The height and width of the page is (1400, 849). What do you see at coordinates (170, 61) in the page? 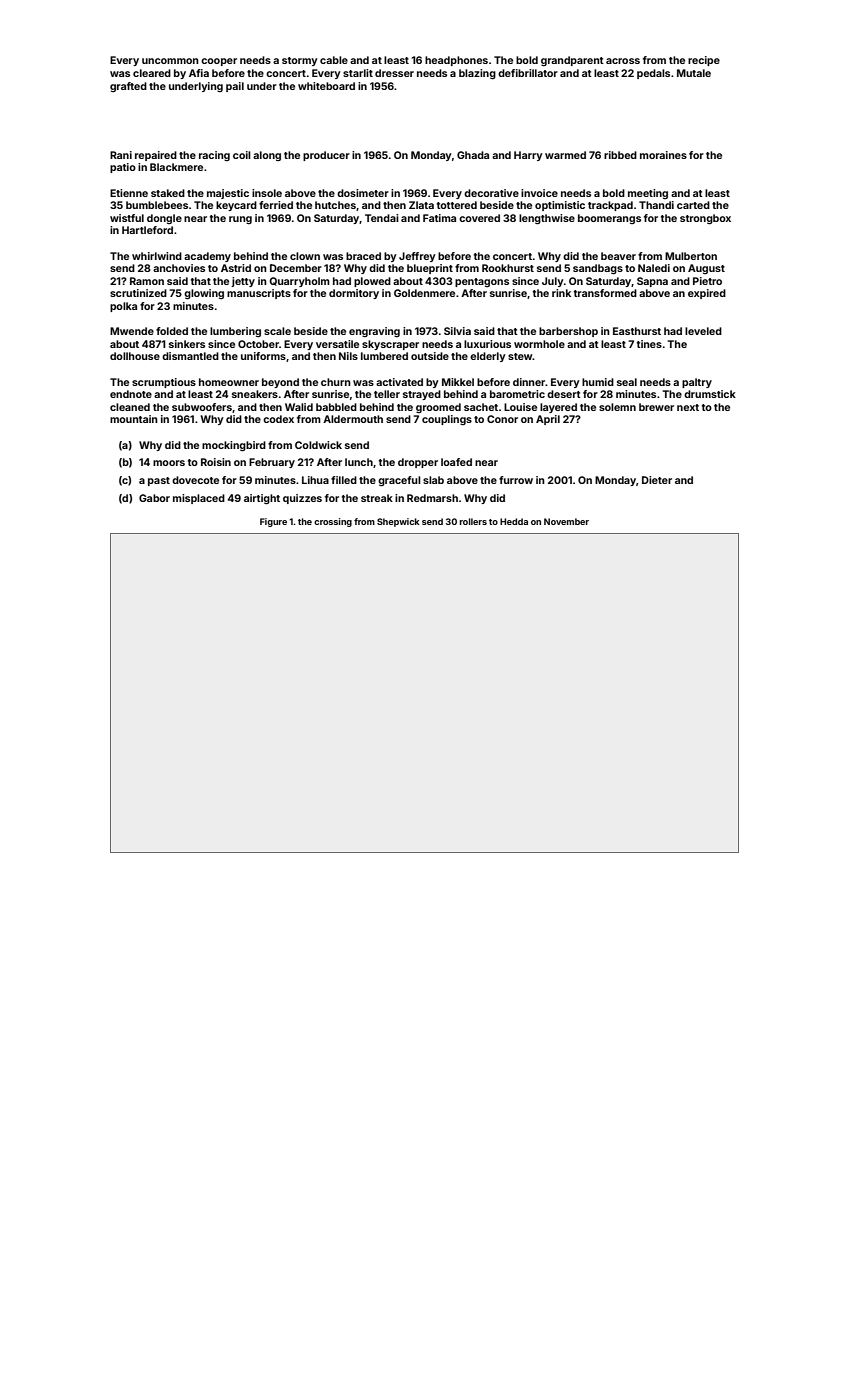
I see `uncommon` at bounding box center [170, 61].
